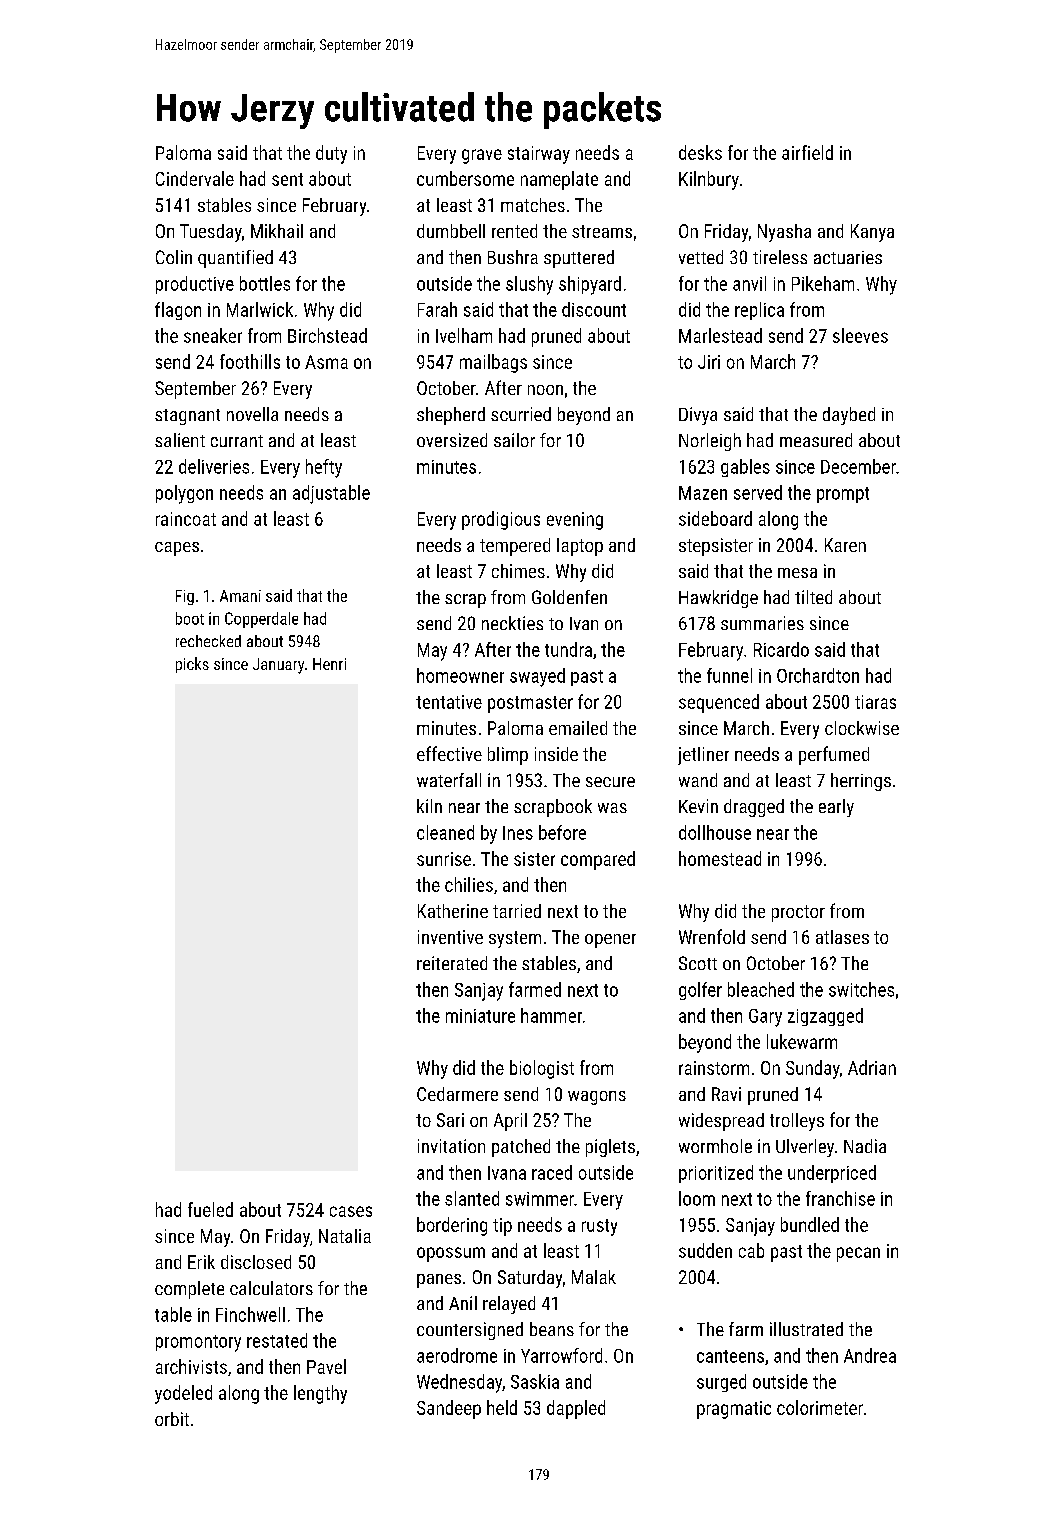 This screenshot has width=1056, height=1530. Describe the element at coordinates (320, 1394) in the screenshot. I see `lengthy` at that location.
